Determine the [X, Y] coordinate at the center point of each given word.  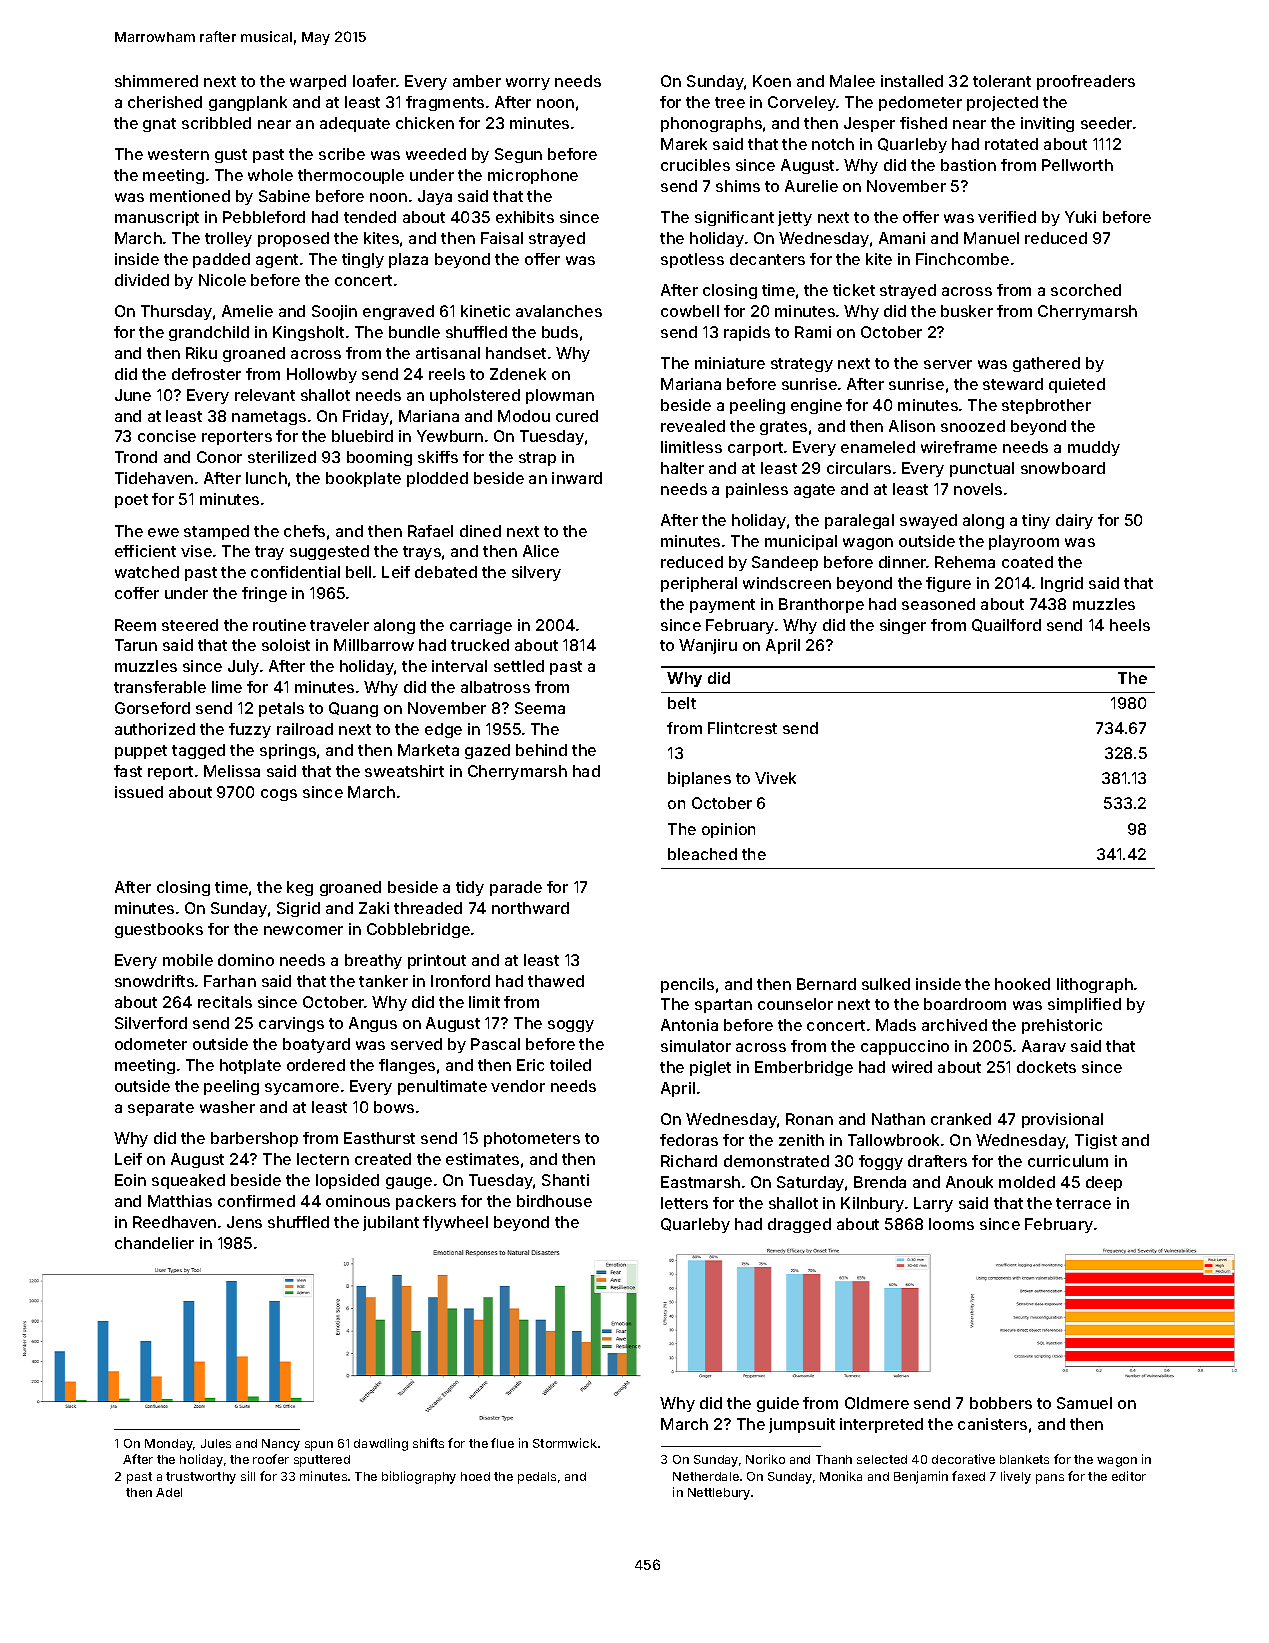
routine [279, 625]
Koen [772, 81]
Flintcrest [742, 728]
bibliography [419, 1477]
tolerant [1002, 81]
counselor [795, 1004]
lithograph [1095, 985]
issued [139, 792]
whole [270, 175]
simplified [1084, 1005]
